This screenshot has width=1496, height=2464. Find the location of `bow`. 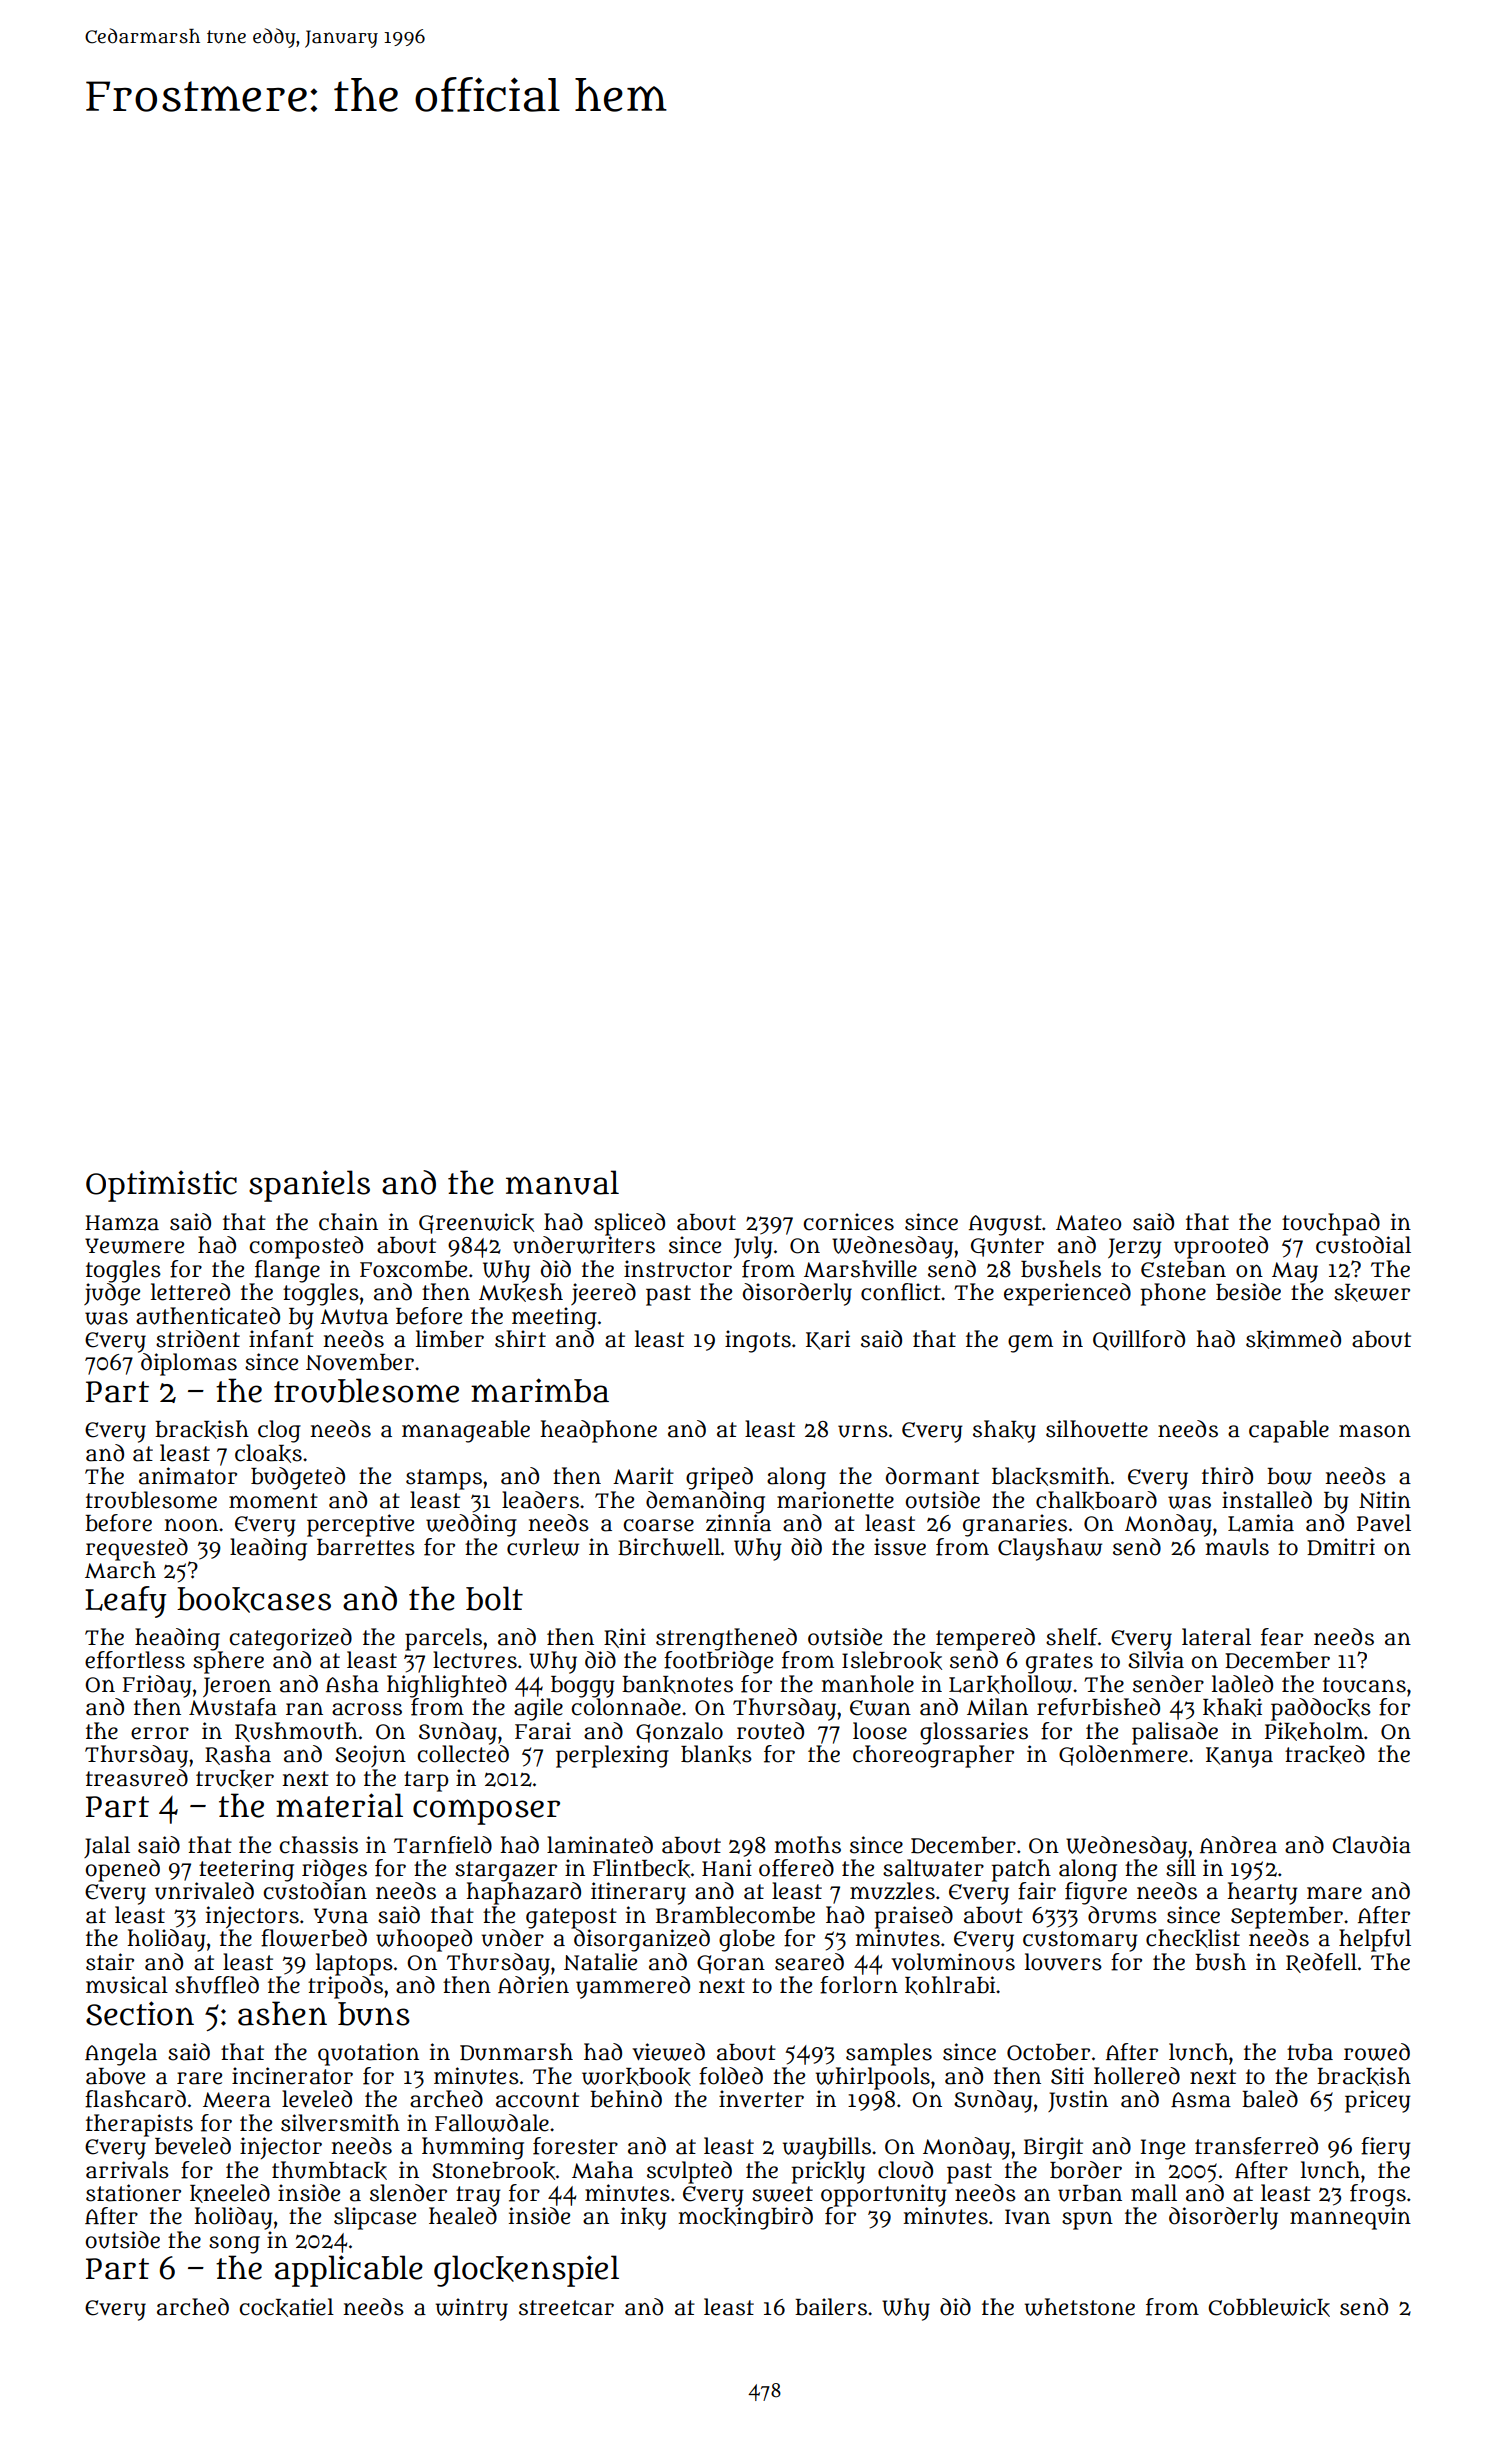

bow is located at coordinates (1289, 1476).
